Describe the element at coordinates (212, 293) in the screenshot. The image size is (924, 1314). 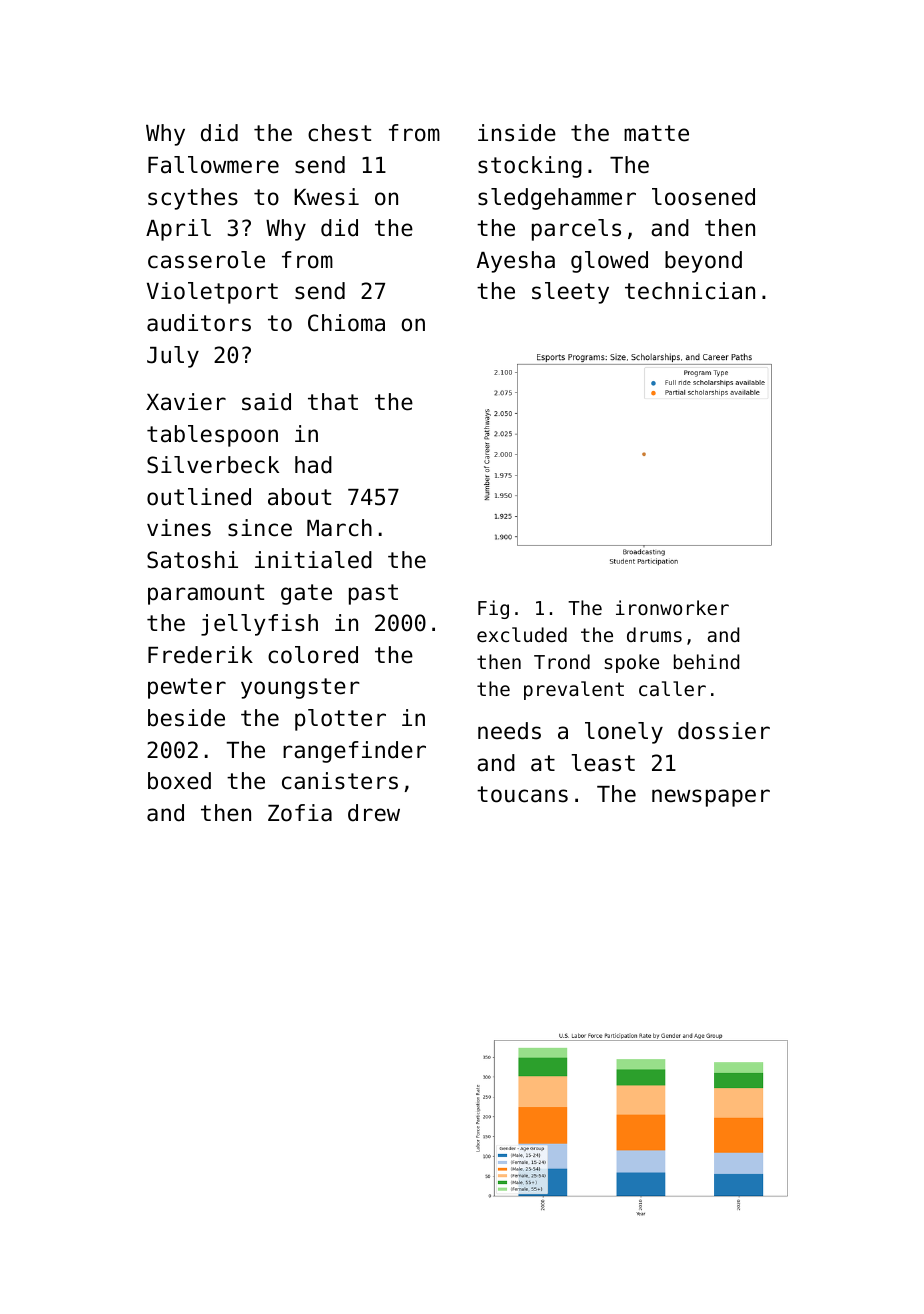
I see `Violetport` at that location.
